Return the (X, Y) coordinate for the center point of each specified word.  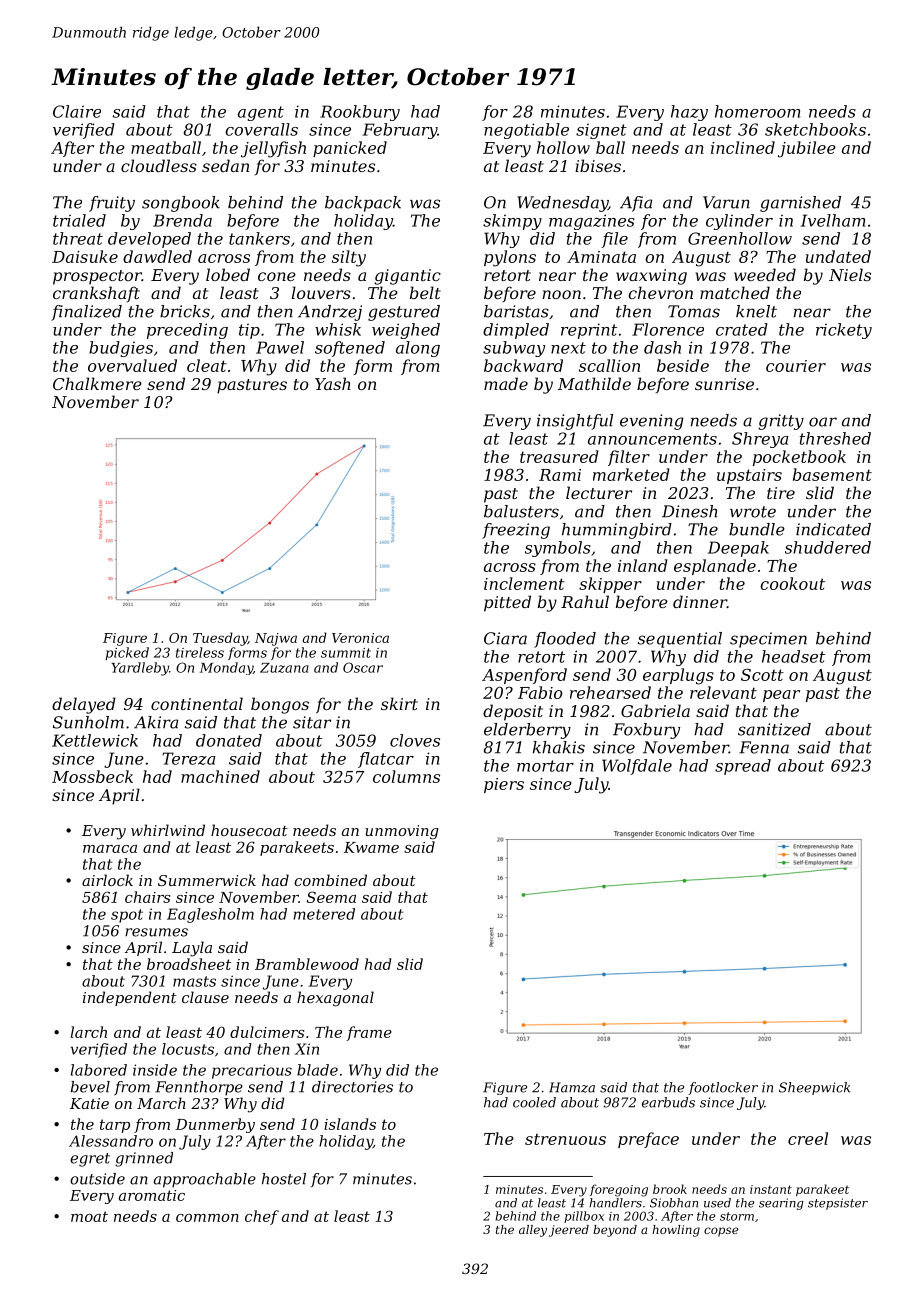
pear (781, 696)
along (418, 349)
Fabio (540, 692)
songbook (181, 204)
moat (89, 1216)
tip (249, 331)
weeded (765, 274)
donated (229, 740)
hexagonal (335, 999)
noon (561, 294)
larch (89, 1032)
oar (823, 422)
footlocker (723, 1088)
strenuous (565, 1139)
